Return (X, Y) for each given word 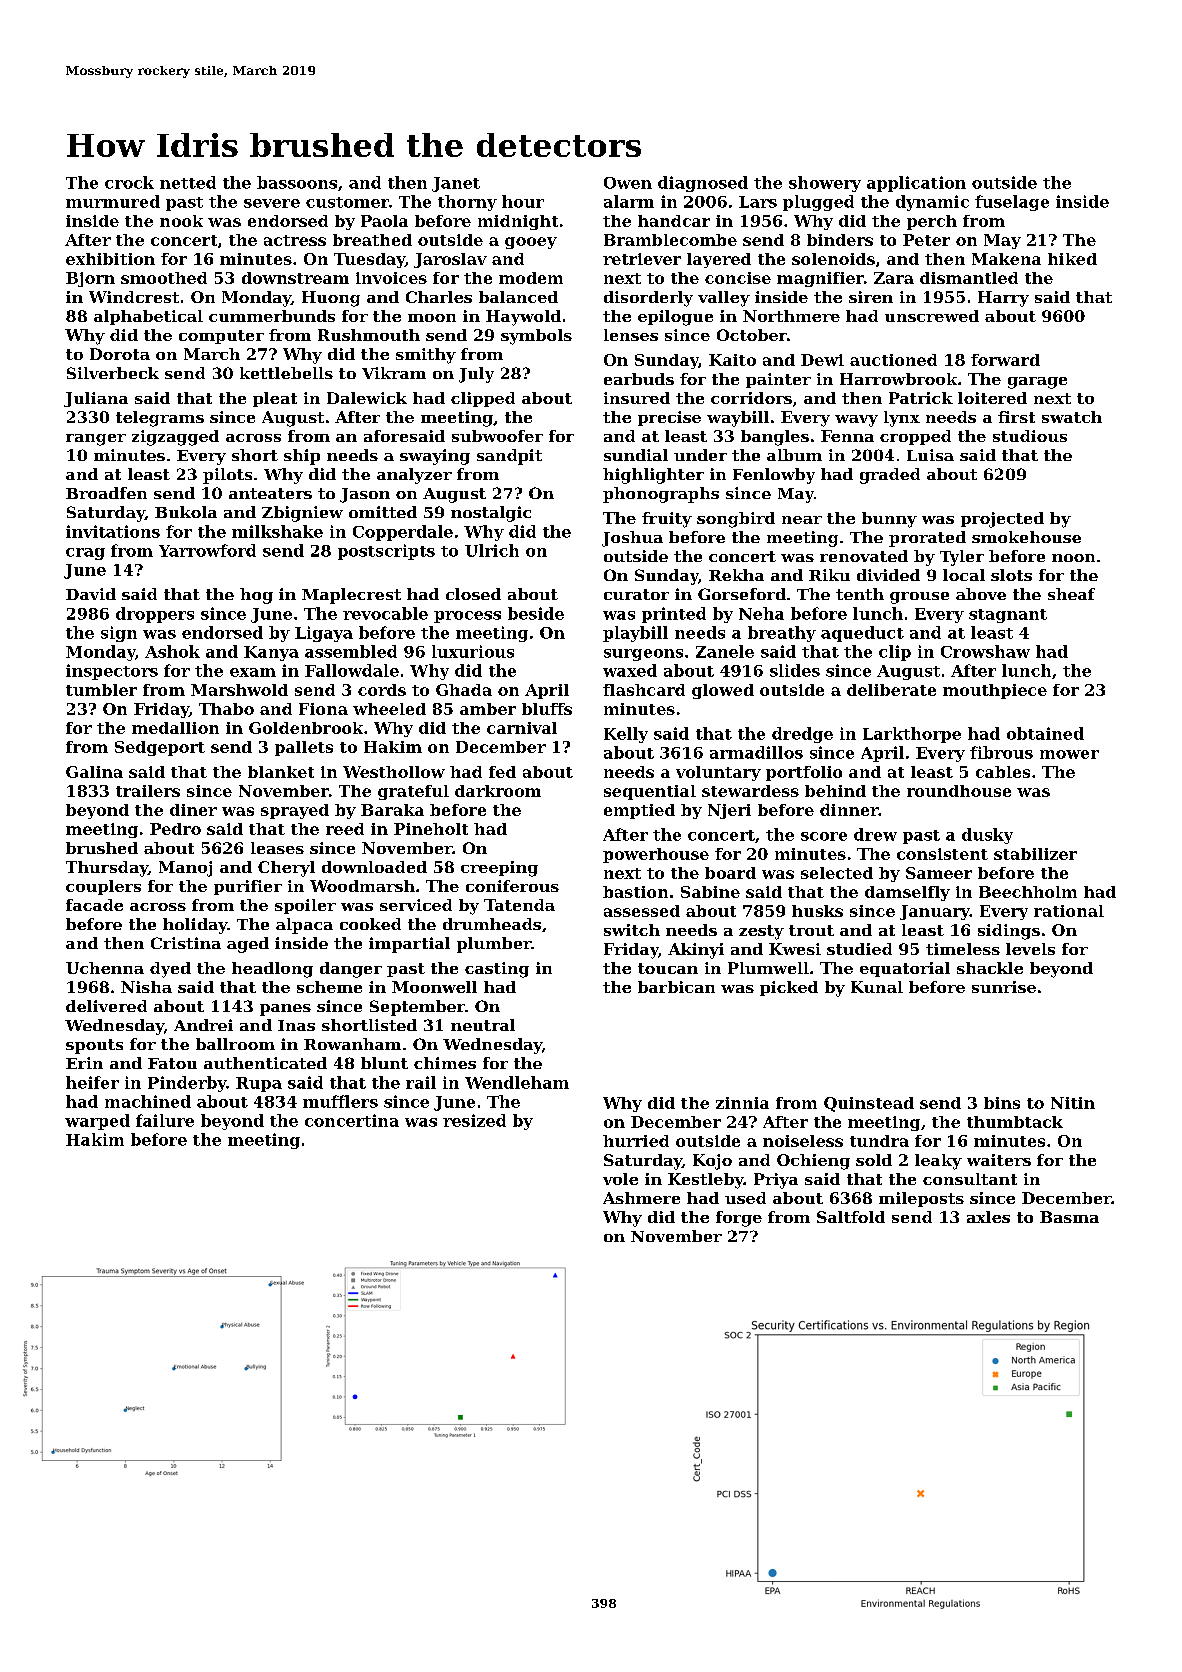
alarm (629, 201)
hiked (1072, 259)
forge (739, 1219)
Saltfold (851, 1217)
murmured (113, 201)
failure (165, 1120)
